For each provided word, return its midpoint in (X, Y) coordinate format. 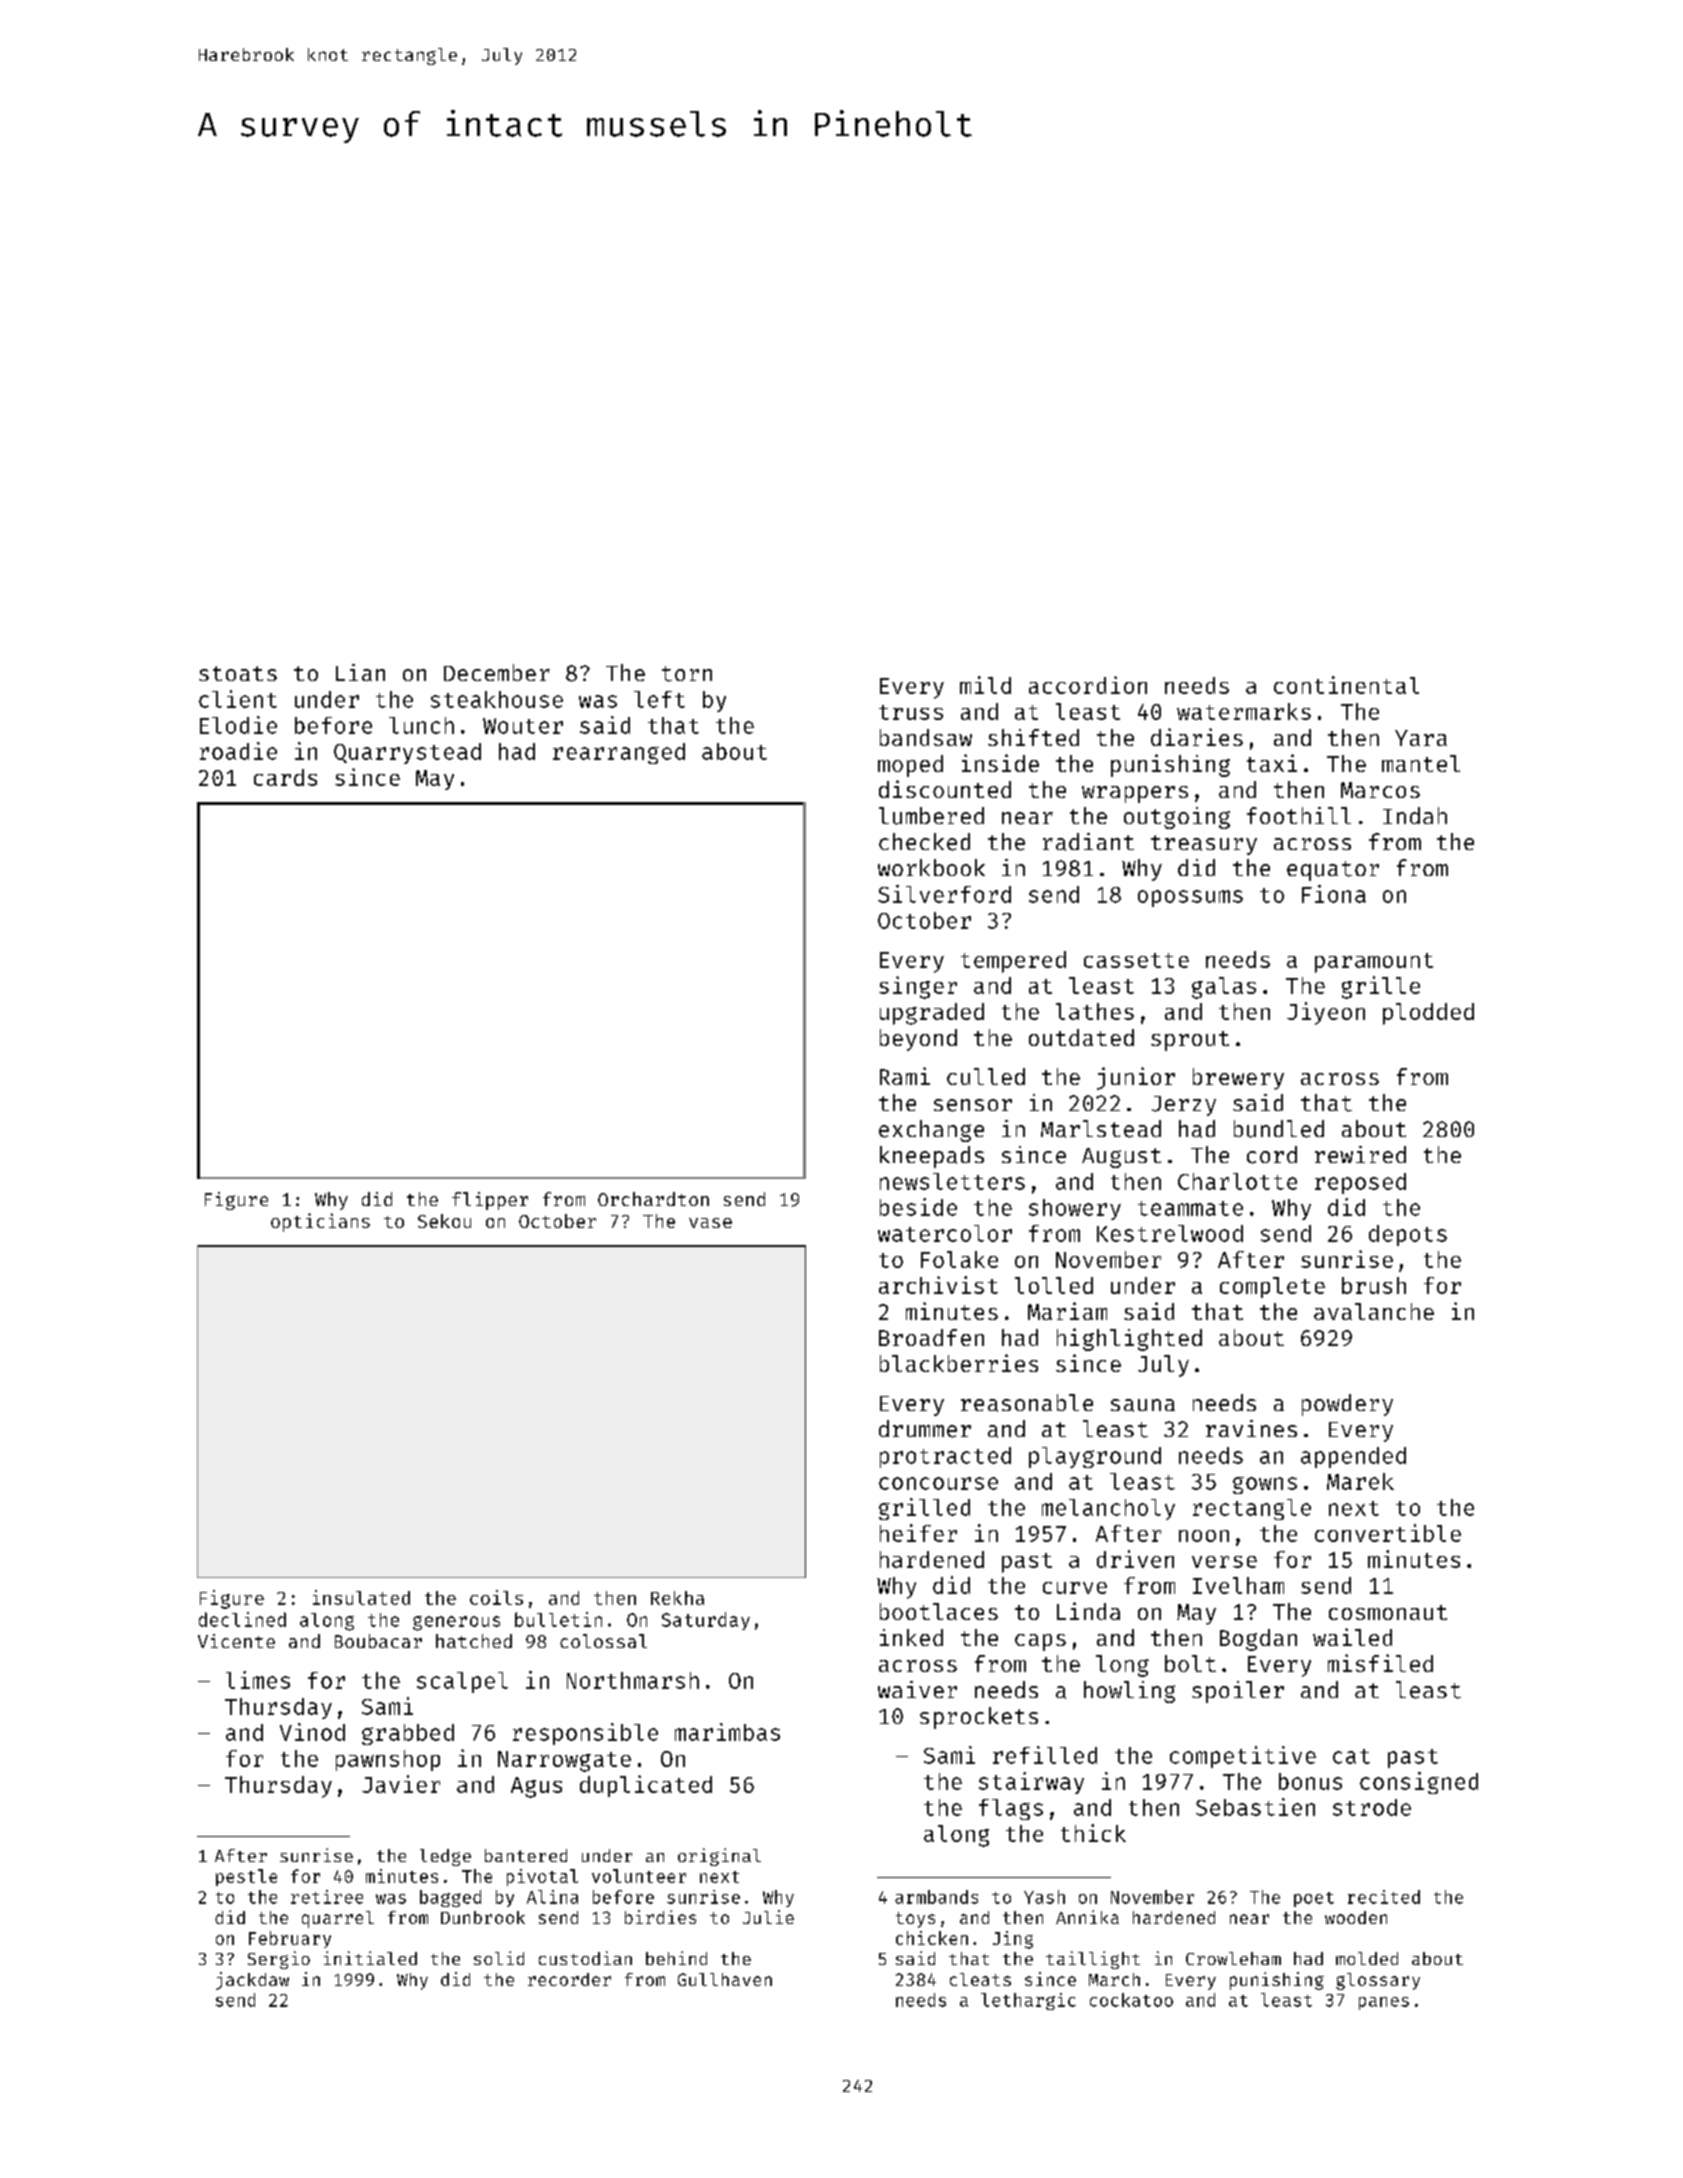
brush (1374, 1285)
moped (910, 766)
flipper (490, 1201)
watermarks (1244, 711)
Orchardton (653, 1199)
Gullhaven (725, 1979)
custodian (585, 1958)
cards (285, 777)
